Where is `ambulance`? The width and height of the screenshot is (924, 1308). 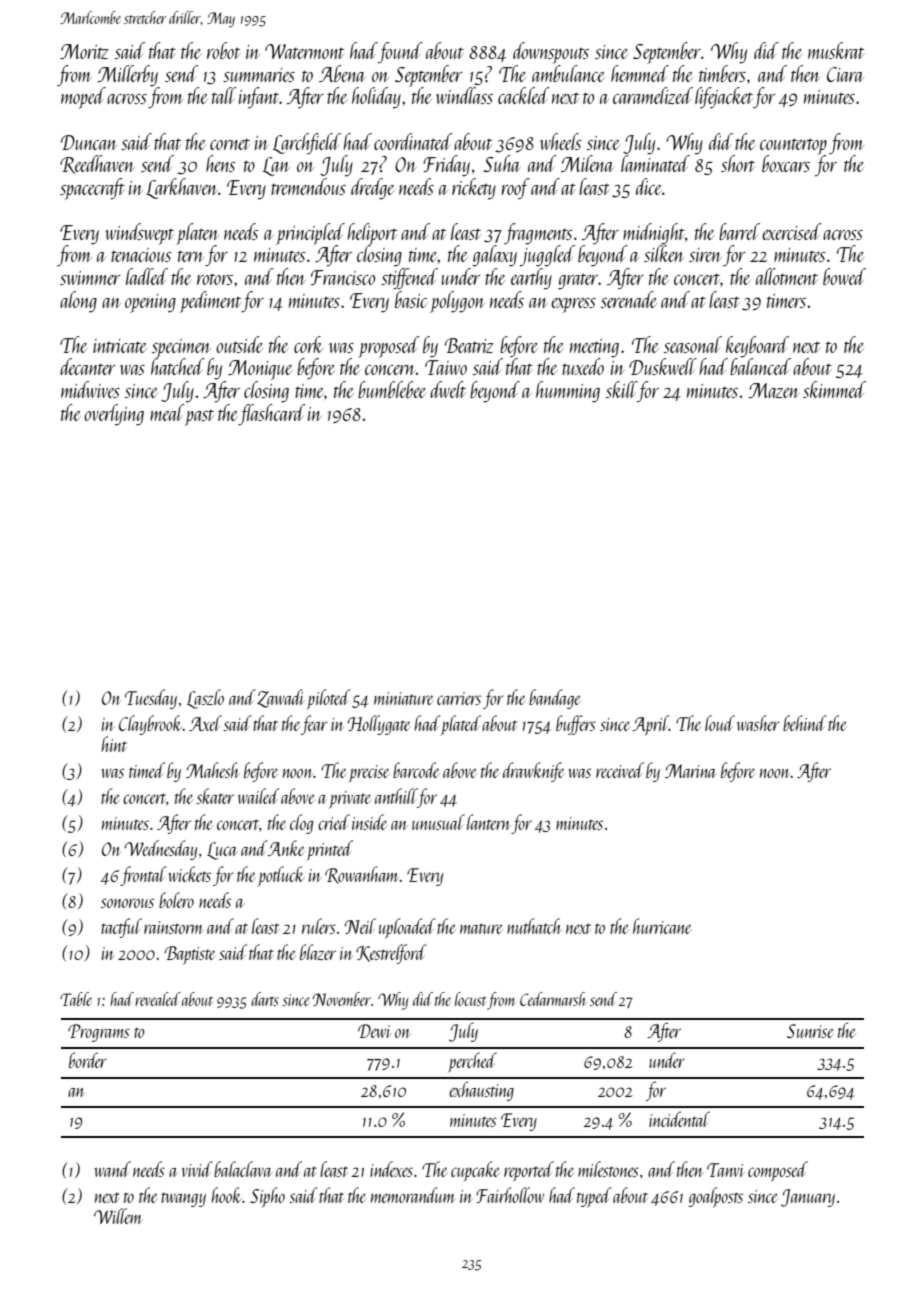 ambulance is located at coordinates (568, 73).
